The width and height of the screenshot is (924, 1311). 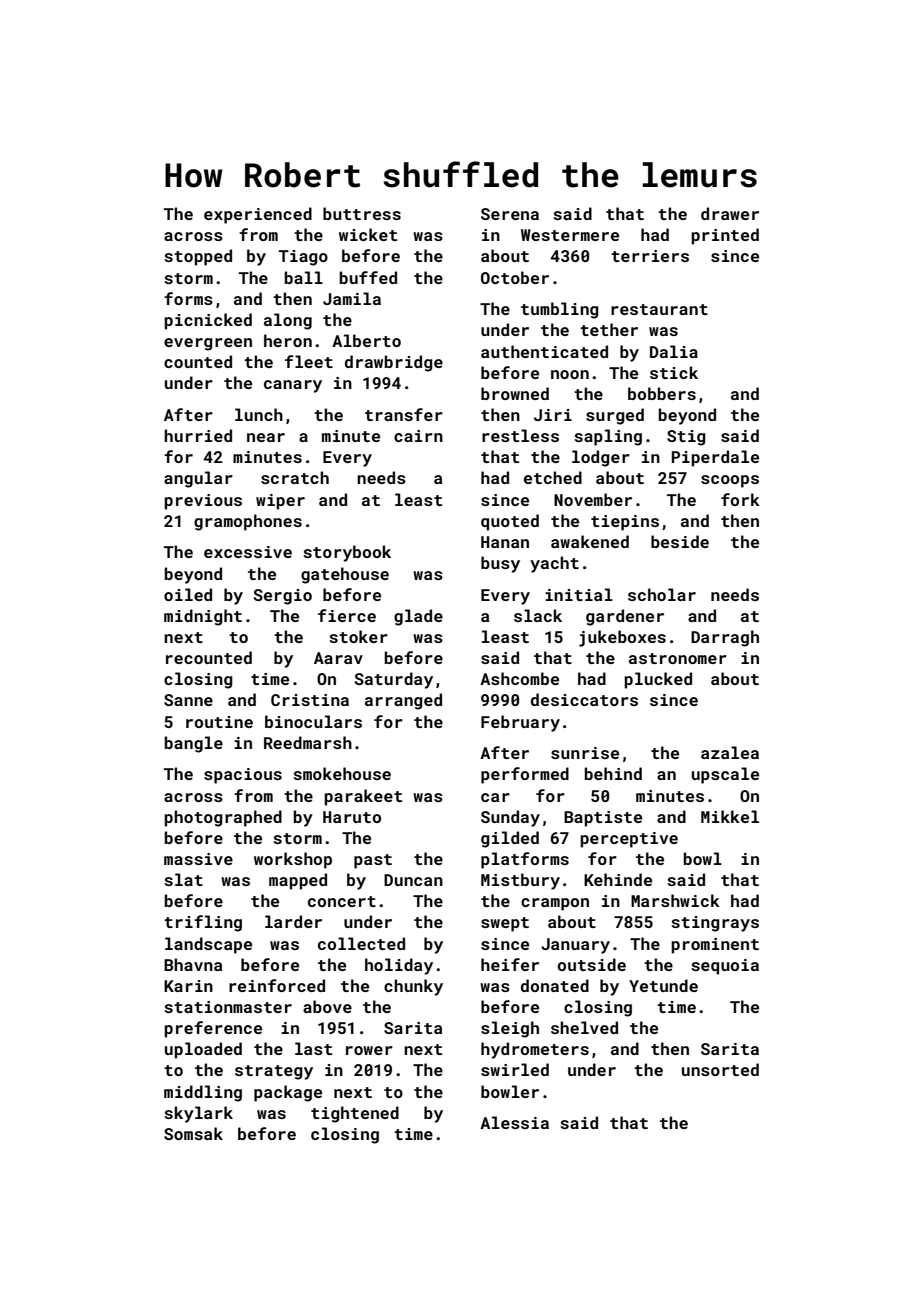 What do you see at coordinates (730, 213) in the screenshot?
I see `drawer` at bounding box center [730, 213].
